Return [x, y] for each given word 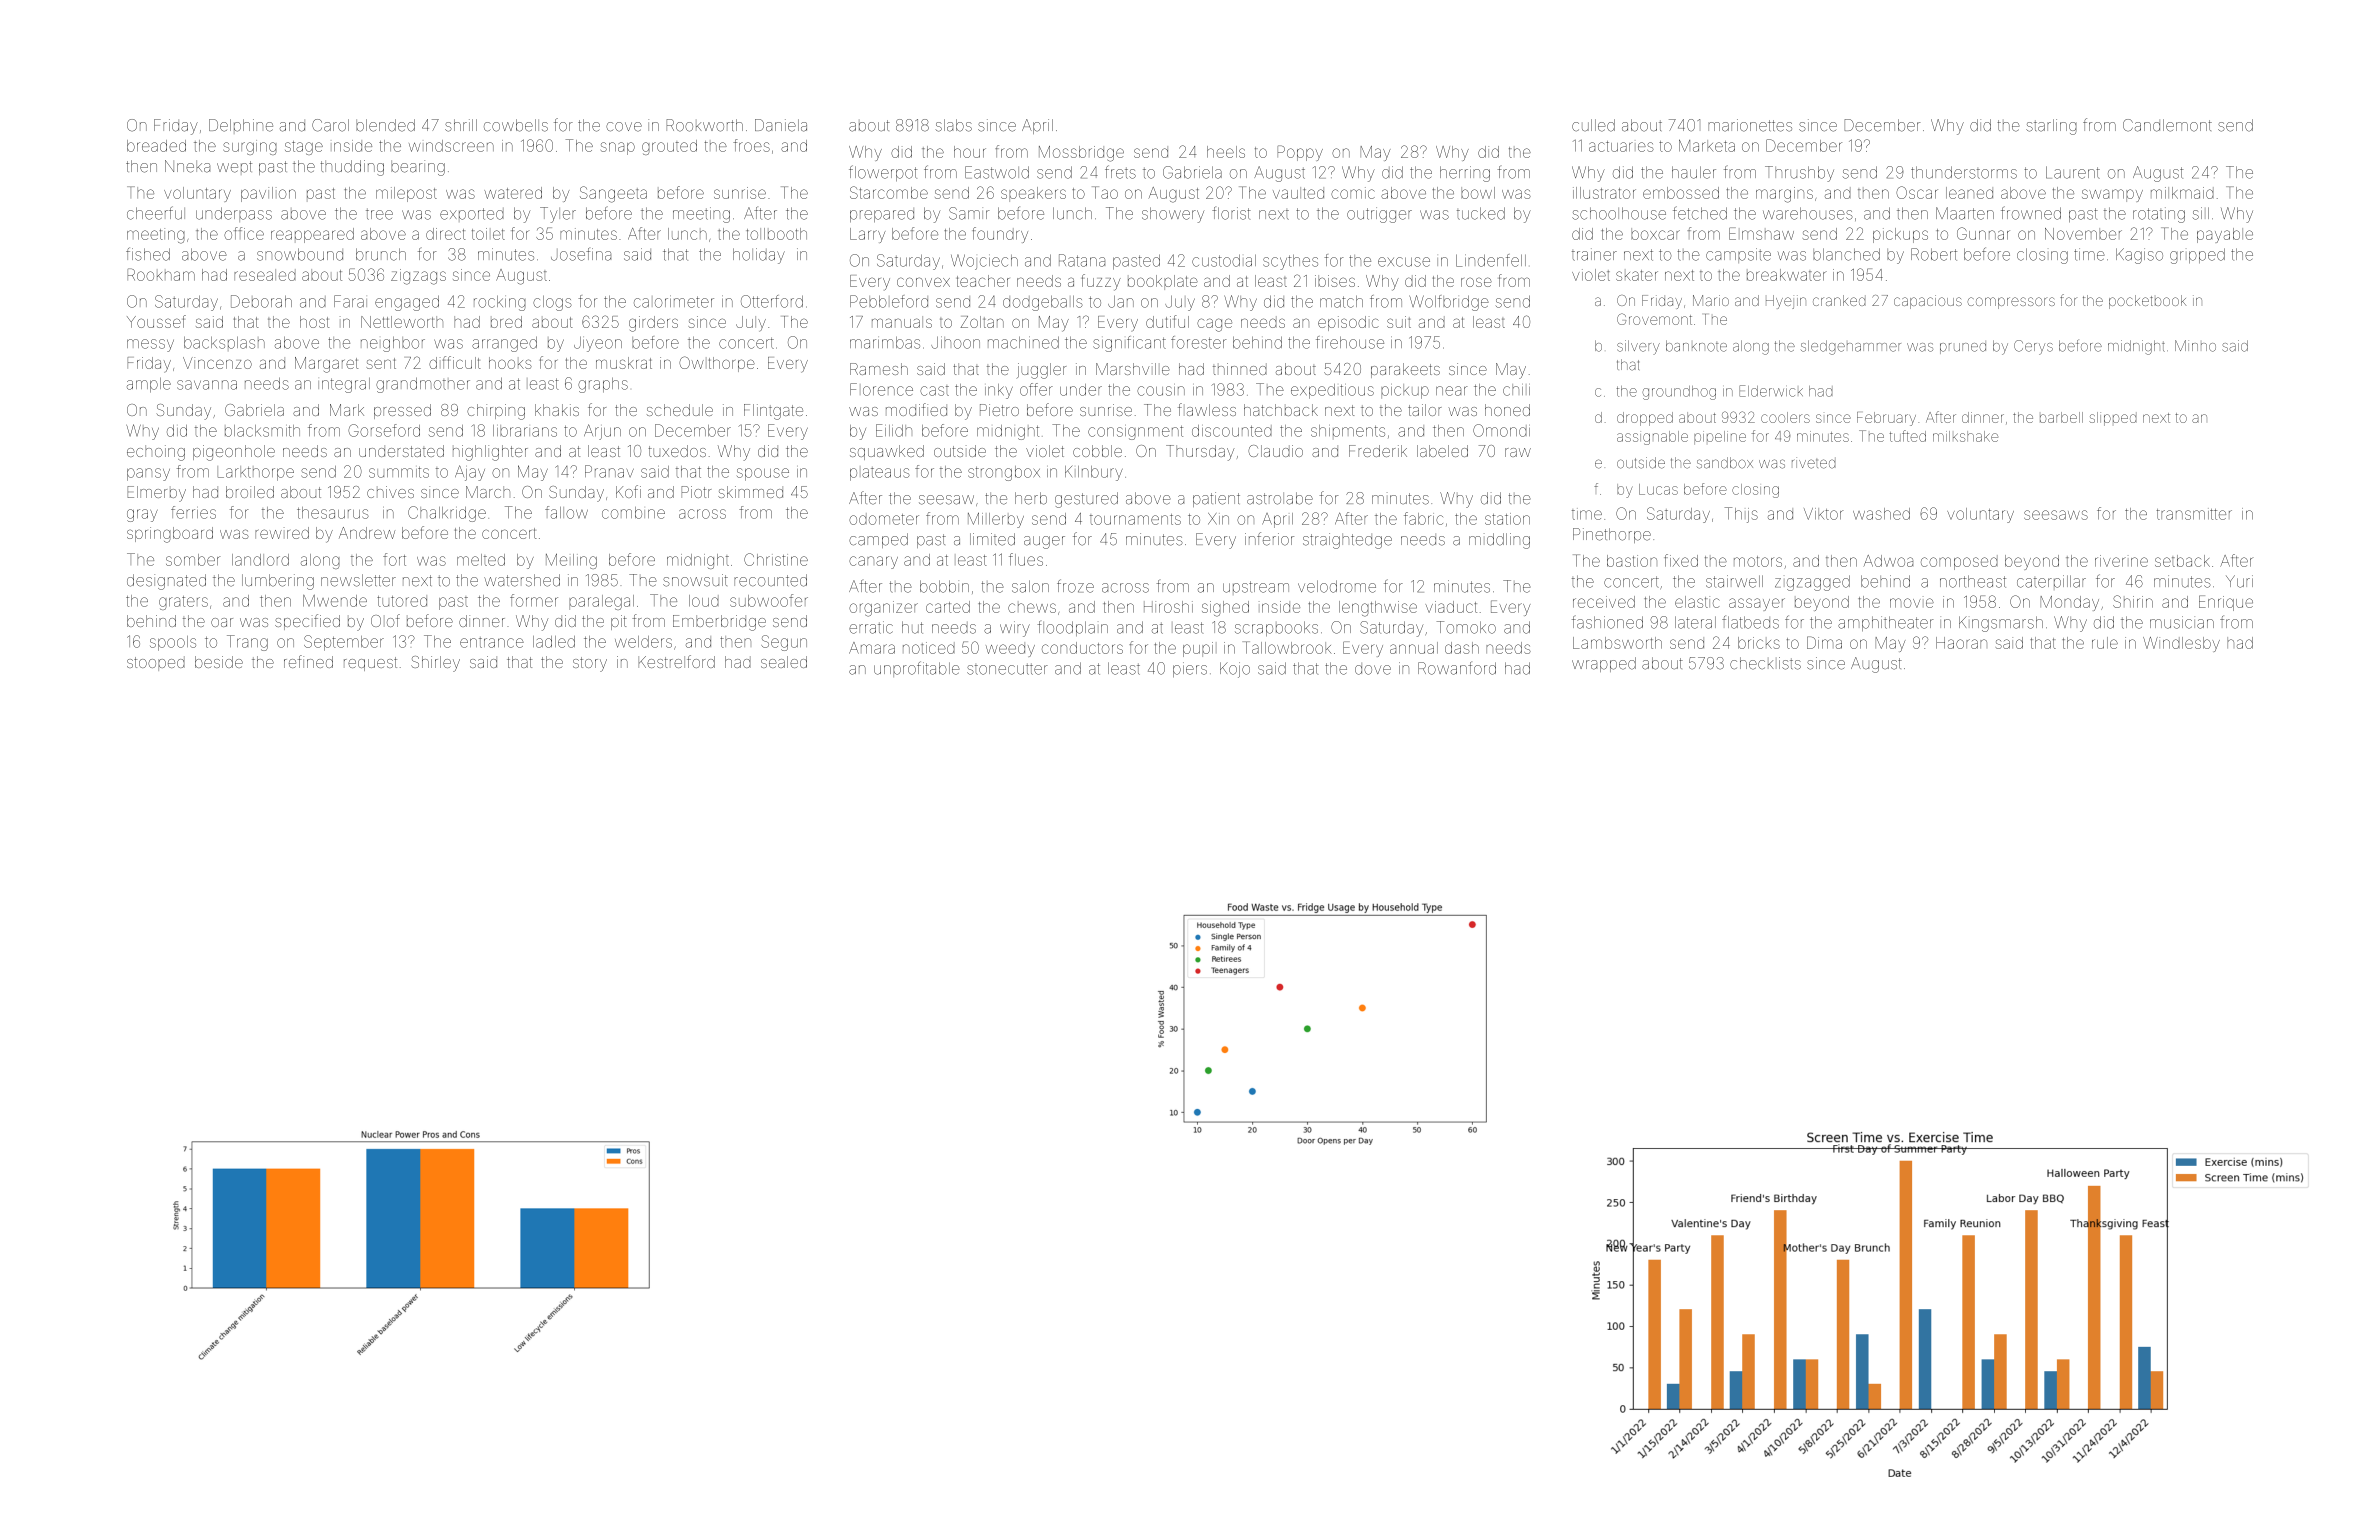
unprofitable [917, 669]
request [370, 664]
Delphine [241, 125]
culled [1593, 125]
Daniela [781, 125]
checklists [1765, 663]
